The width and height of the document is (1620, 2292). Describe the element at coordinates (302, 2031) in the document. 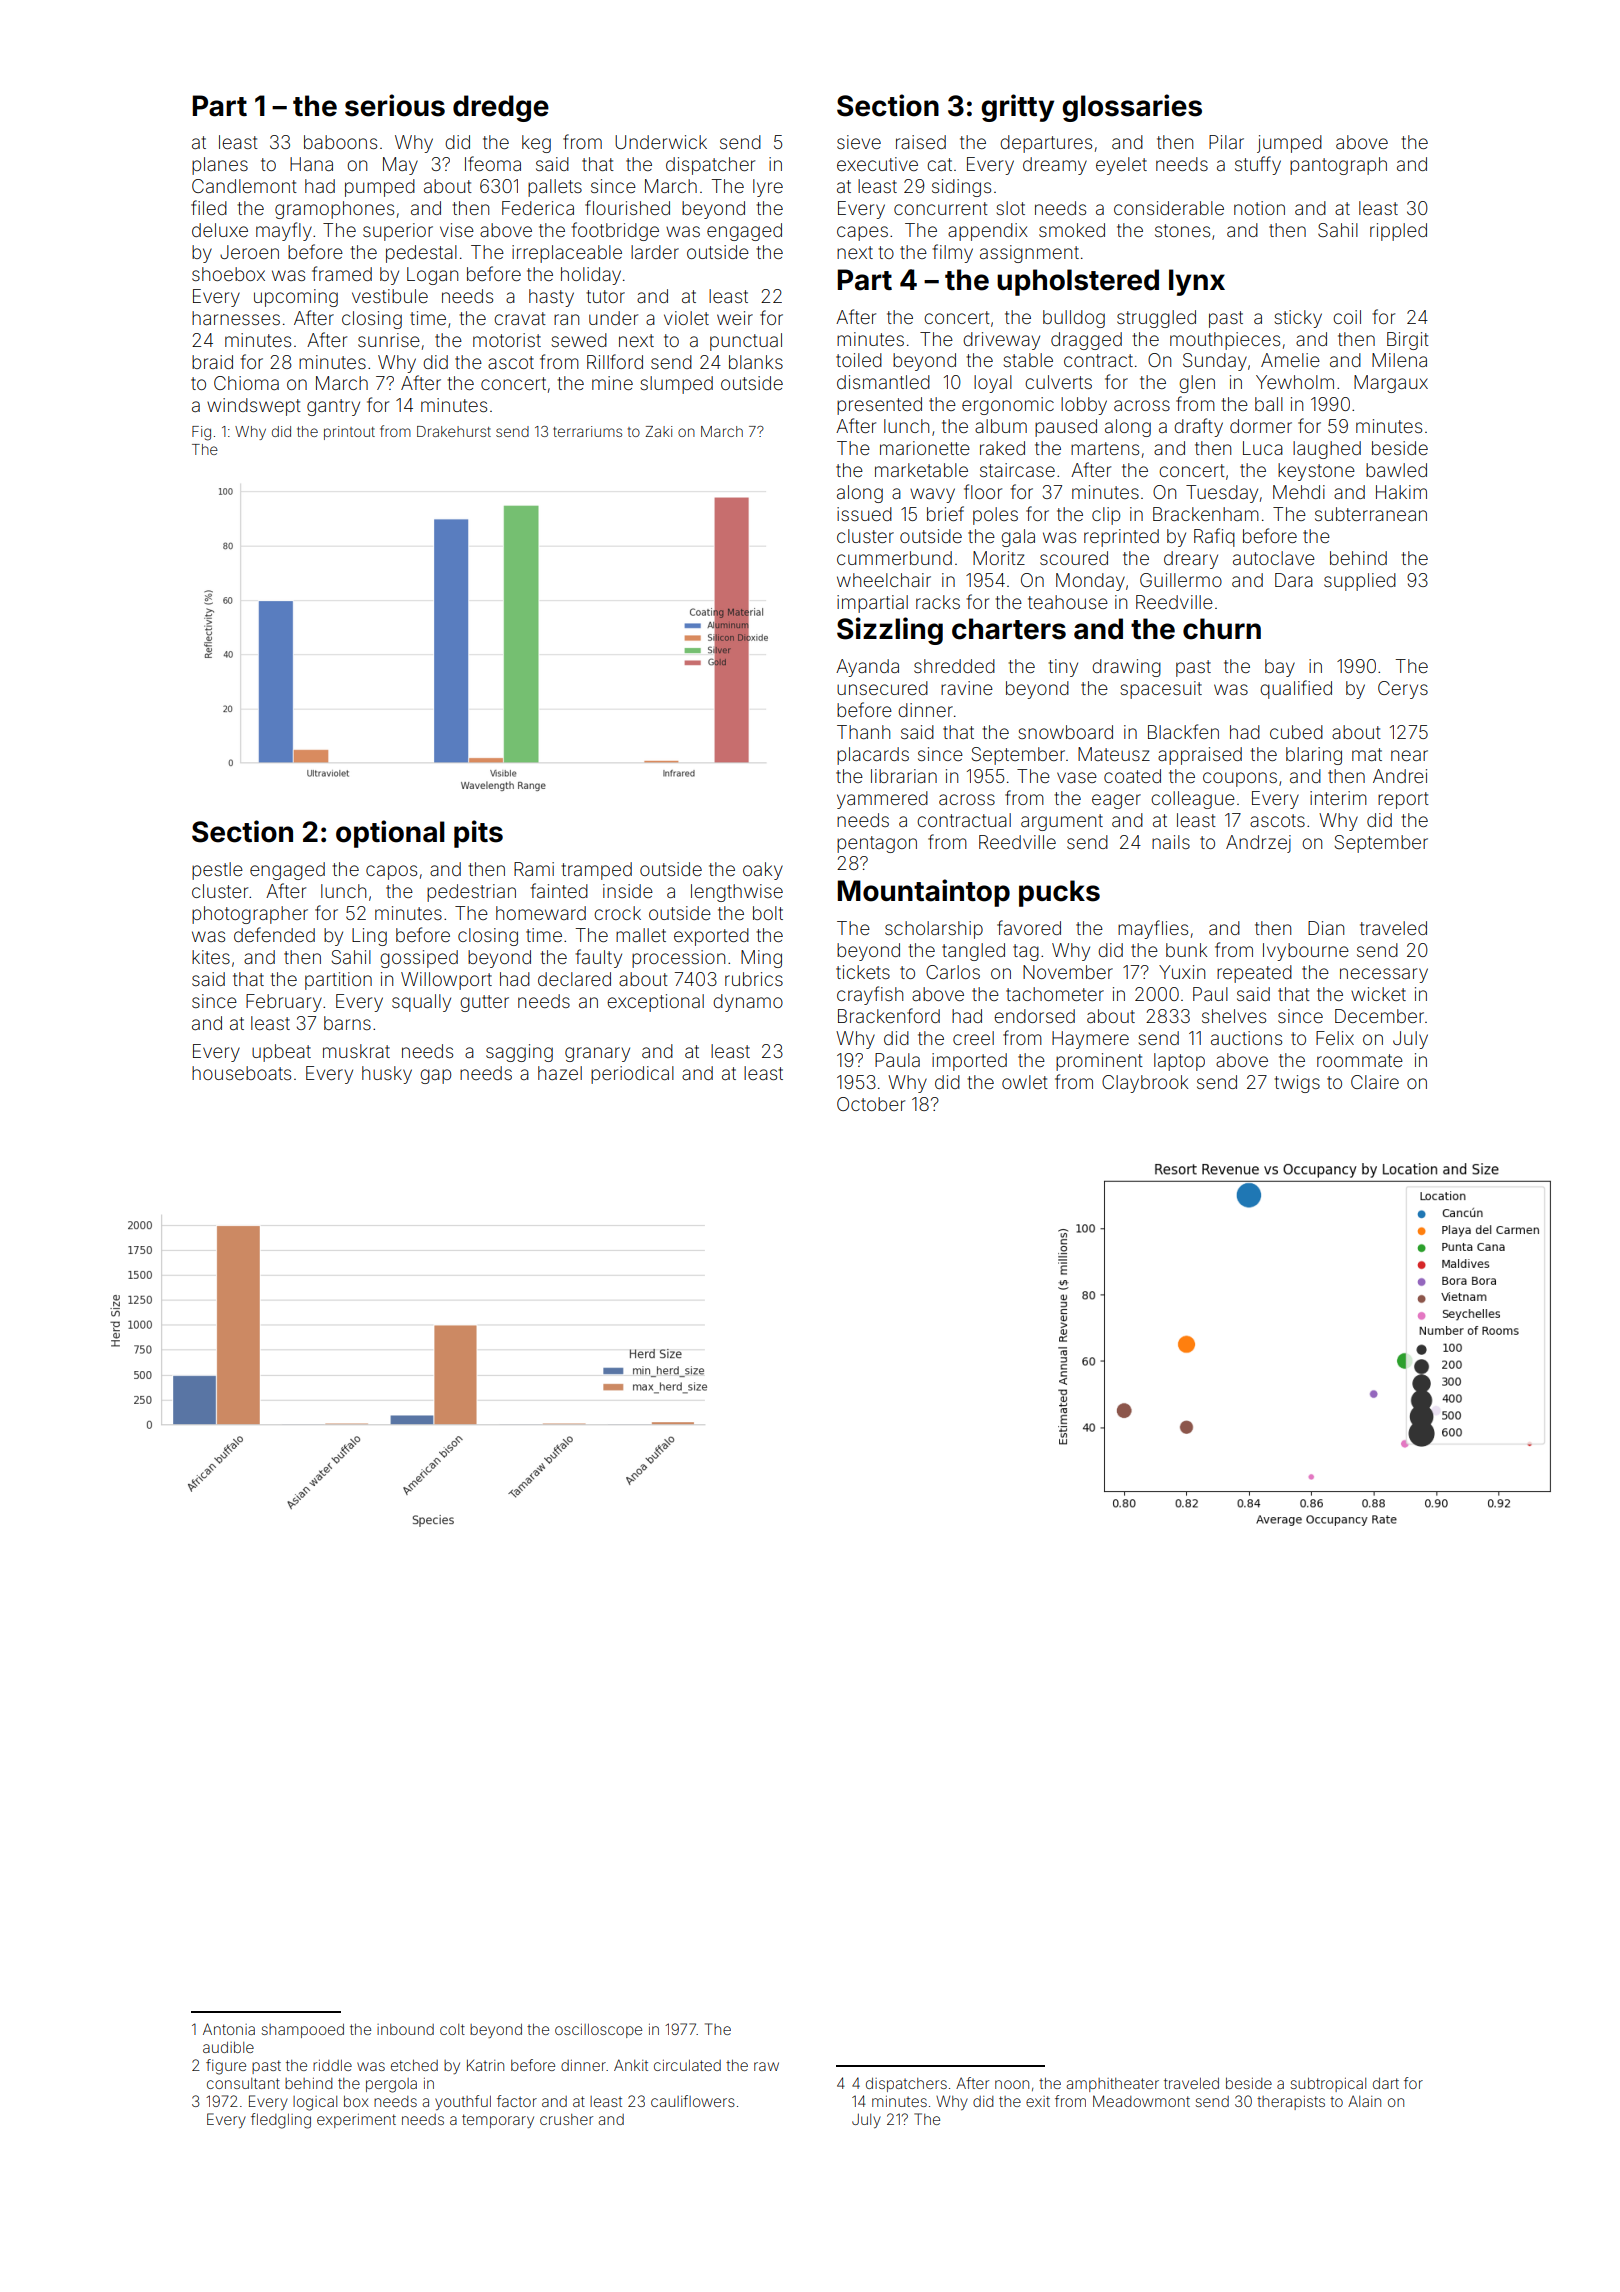

I see `shampooed` at that location.
